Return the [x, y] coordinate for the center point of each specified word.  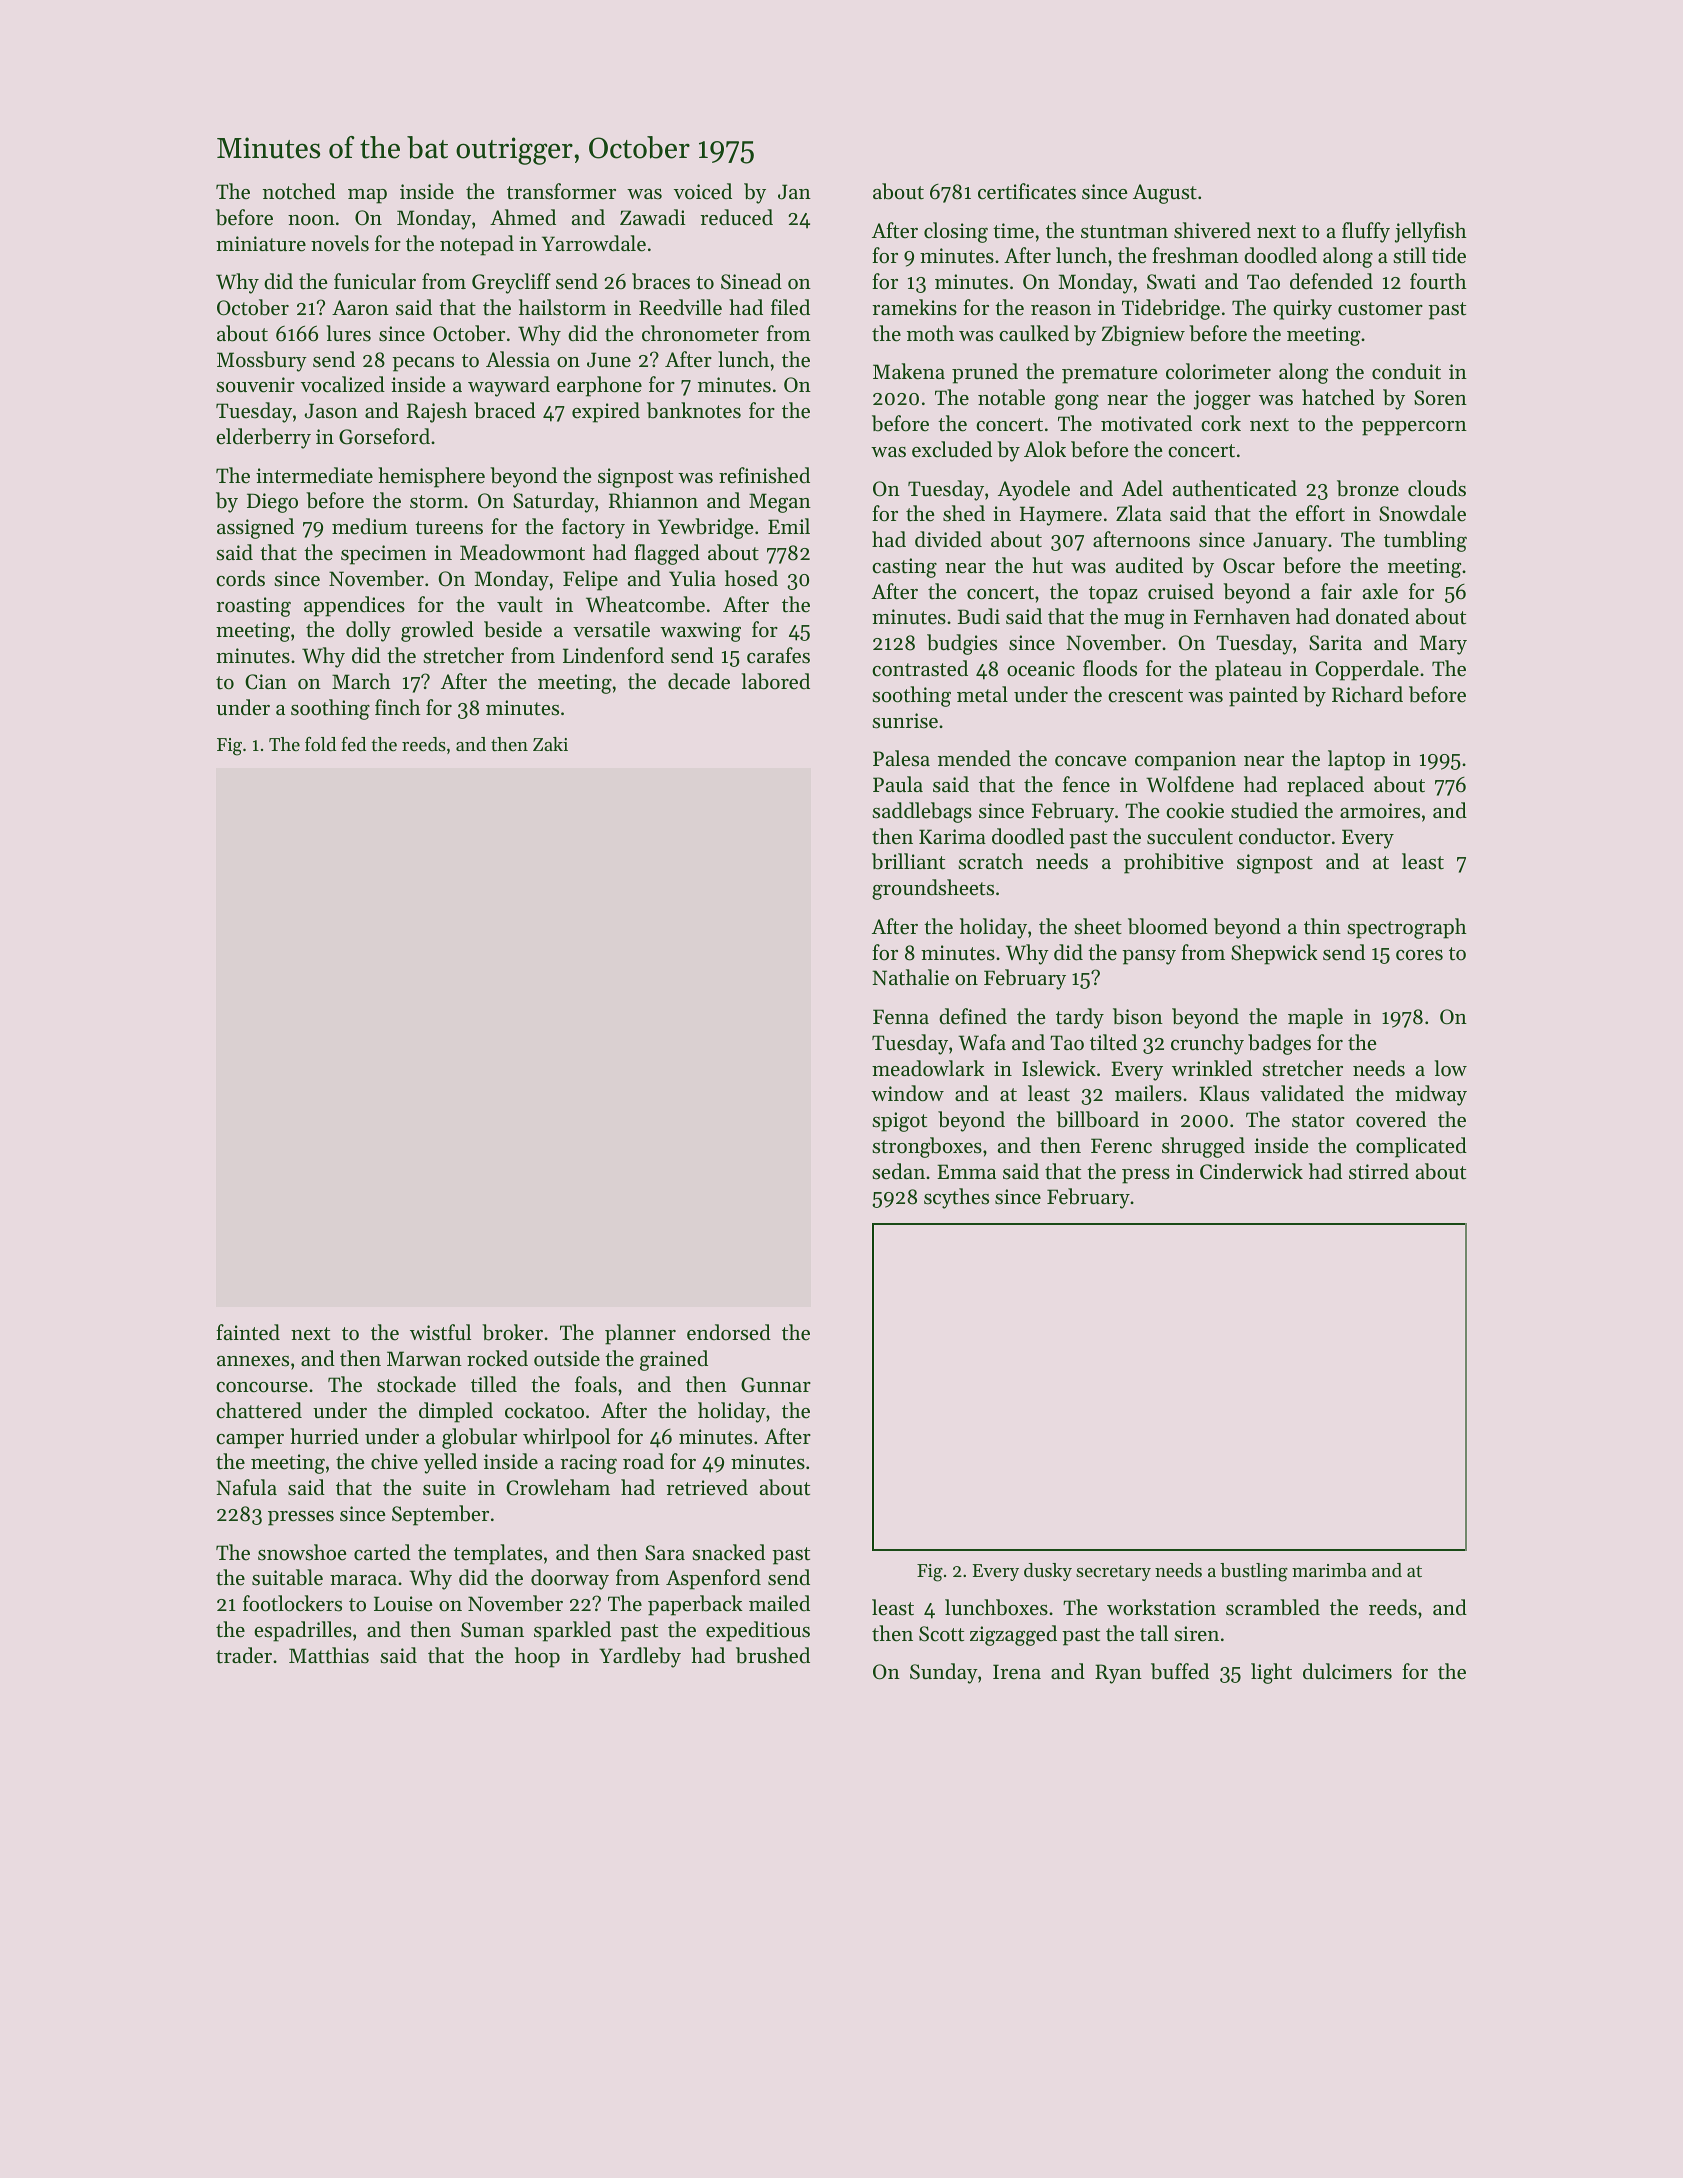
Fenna [901, 1017]
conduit [1406, 371]
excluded [952, 449]
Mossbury [262, 361]
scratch [990, 861]
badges [1279, 1044]
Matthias [329, 1655]
